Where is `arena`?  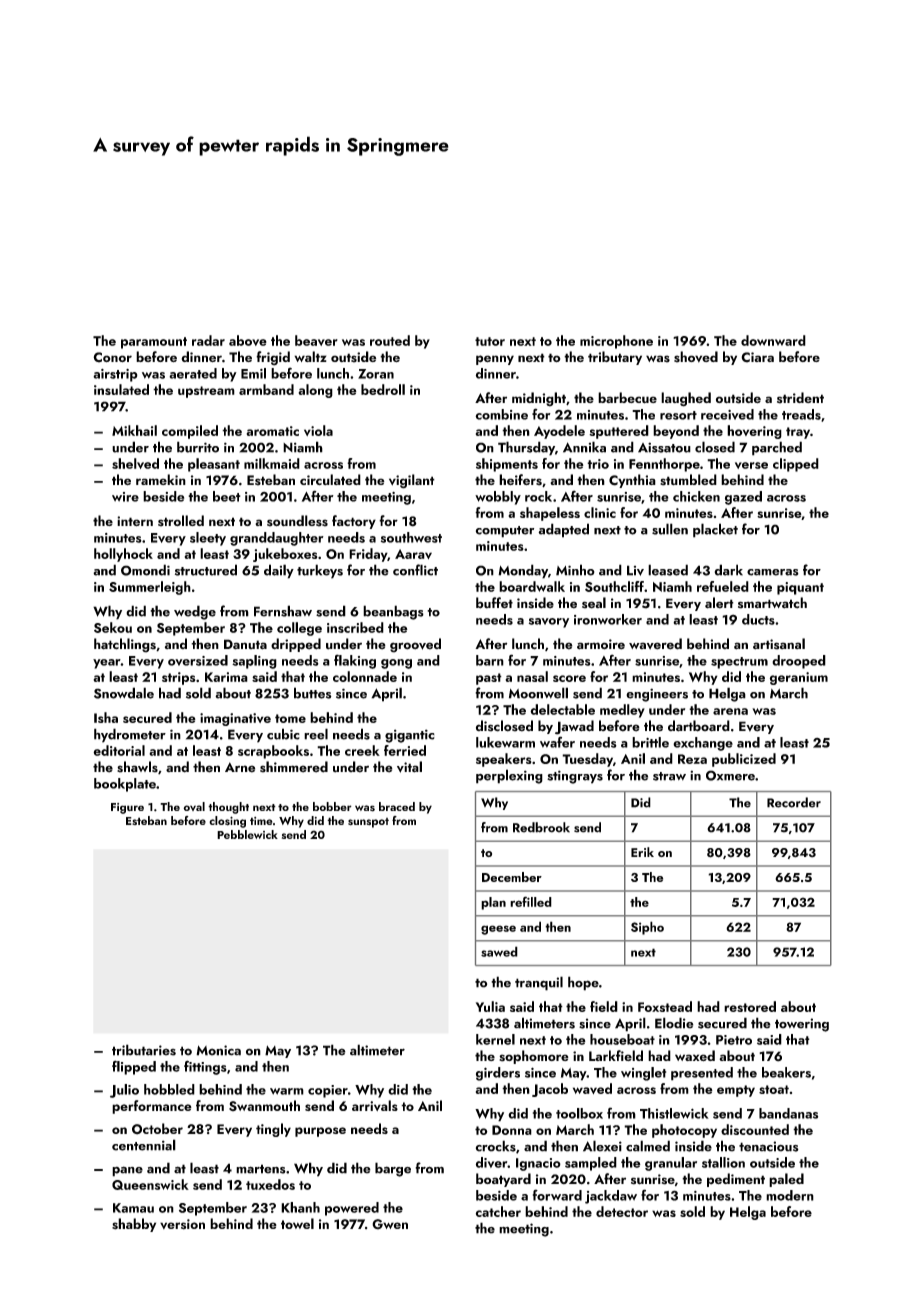
arena is located at coordinates (730, 711).
